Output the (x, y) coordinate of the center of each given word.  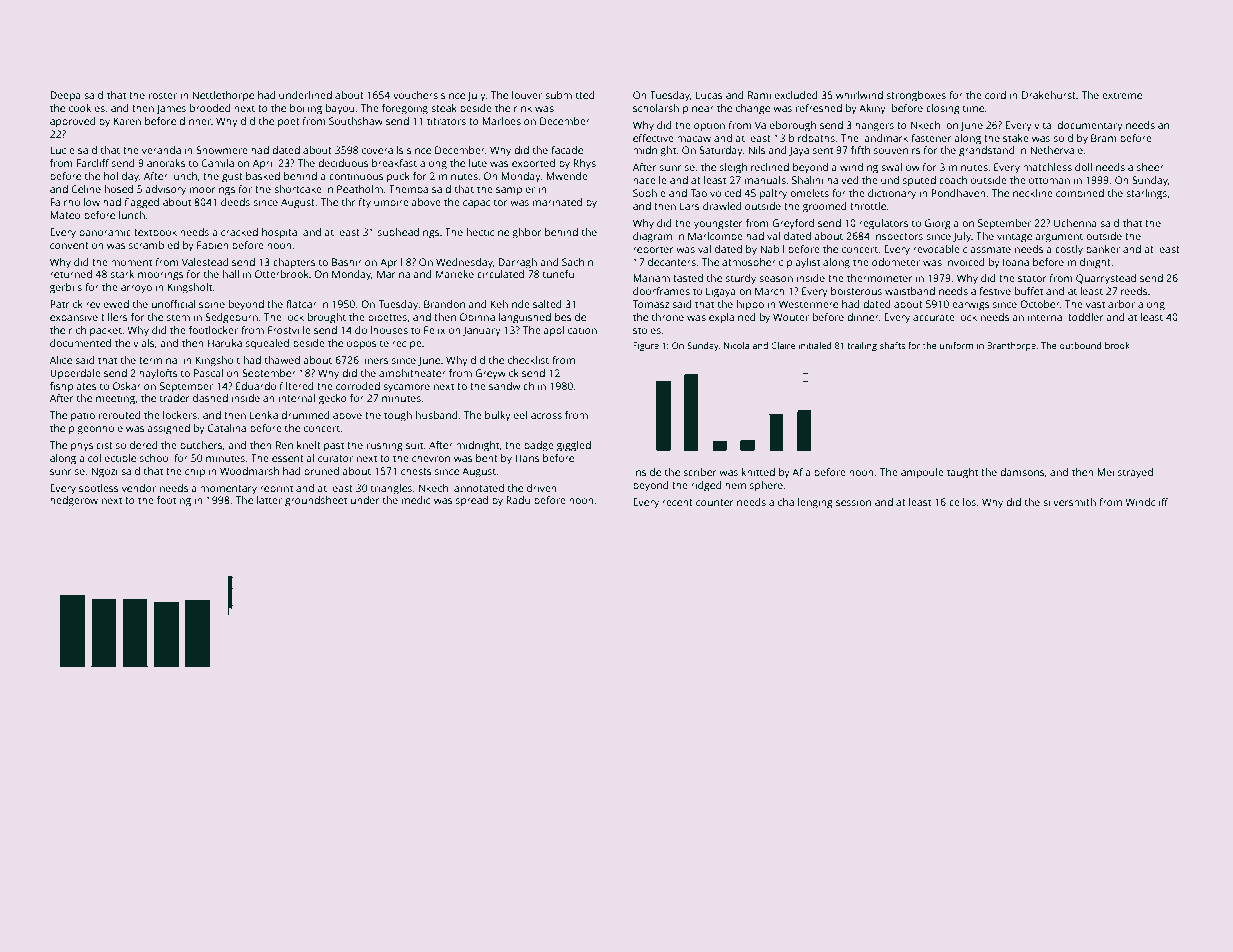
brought (327, 318)
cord (995, 95)
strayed (1135, 473)
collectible (112, 458)
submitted (570, 95)
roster (163, 95)
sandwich (511, 386)
